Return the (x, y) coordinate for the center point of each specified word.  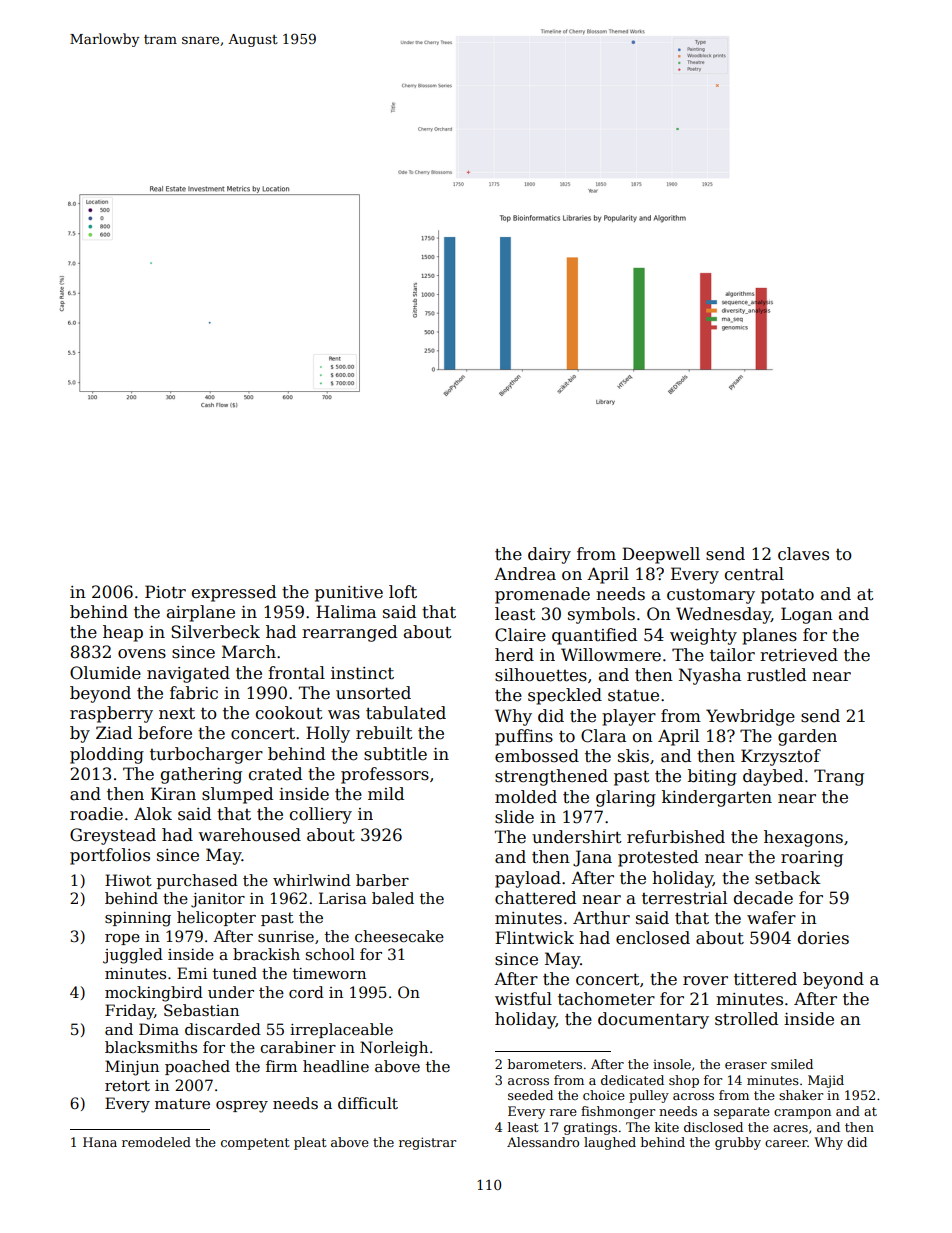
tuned (235, 973)
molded (526, 797)
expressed (234, 593)
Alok (153, 814)
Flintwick (534, 938)
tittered (765, 979)
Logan (807, 615)
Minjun (132, 1068)
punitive (349, 594)
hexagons (803, 838)
